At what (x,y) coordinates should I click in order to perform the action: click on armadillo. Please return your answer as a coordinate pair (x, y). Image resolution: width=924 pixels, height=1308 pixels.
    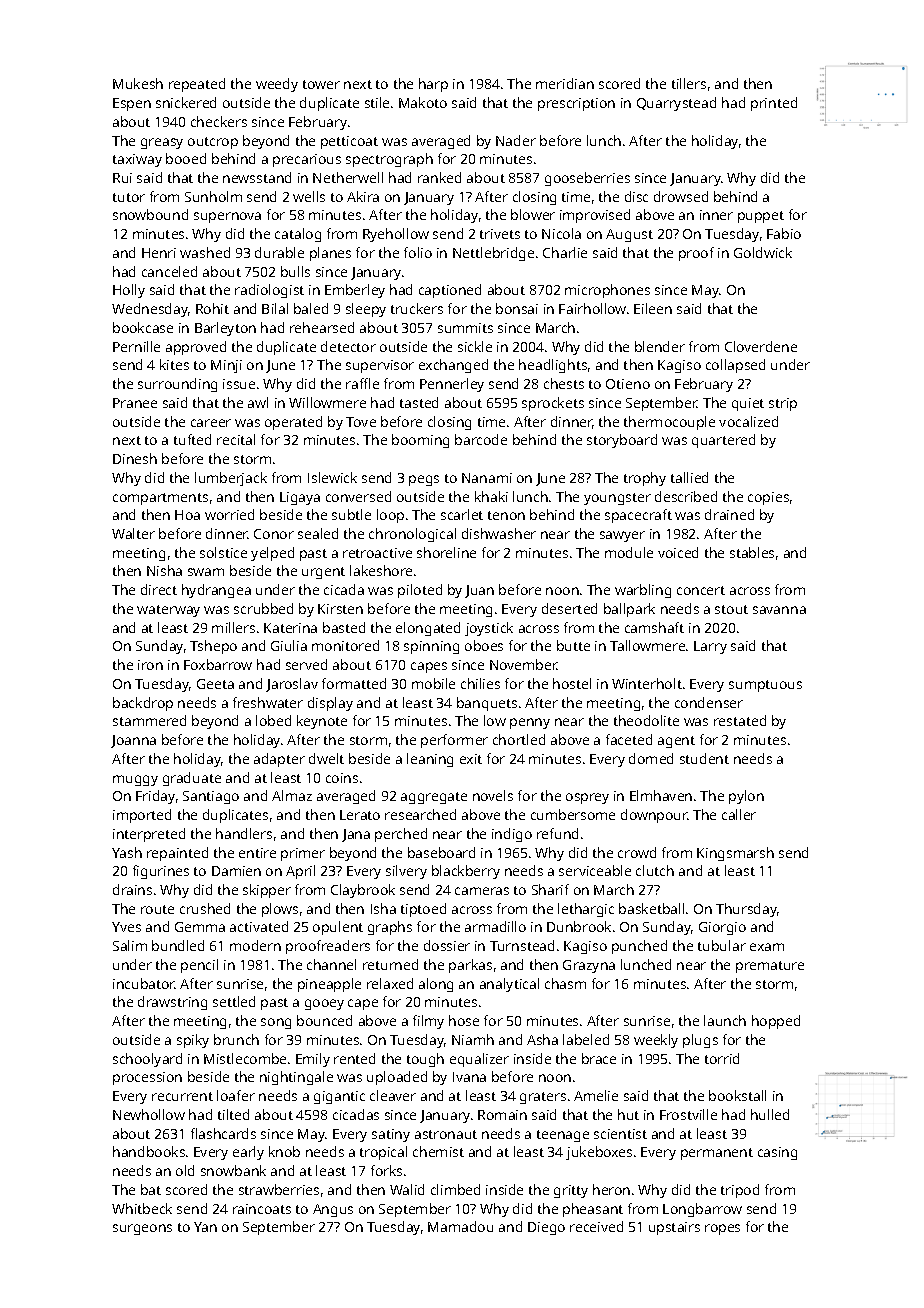
    Looking at the image, I should click on (495, 926).
